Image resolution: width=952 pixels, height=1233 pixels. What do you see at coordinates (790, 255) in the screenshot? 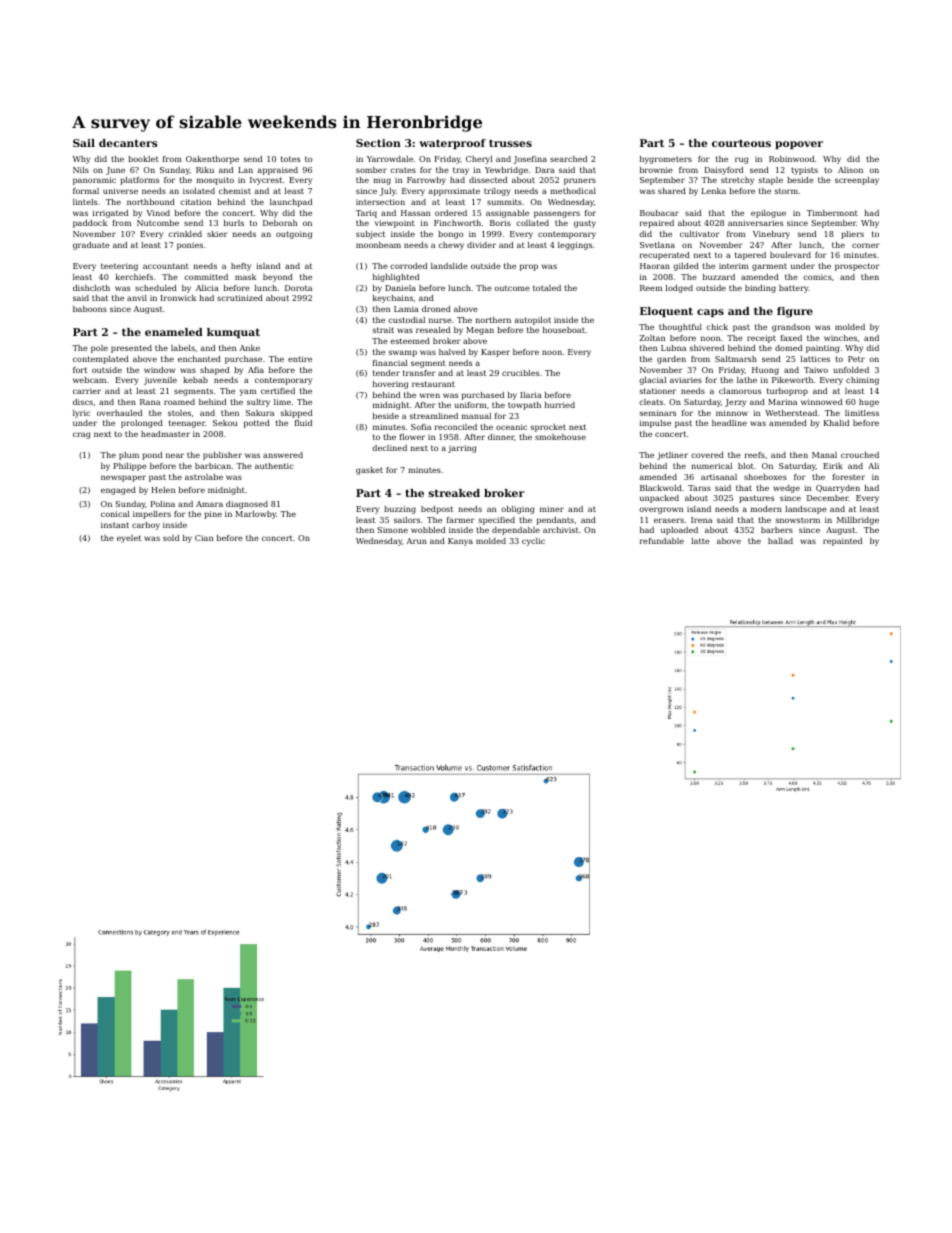
I see `boulevard` at bounding box center [790, 255].
